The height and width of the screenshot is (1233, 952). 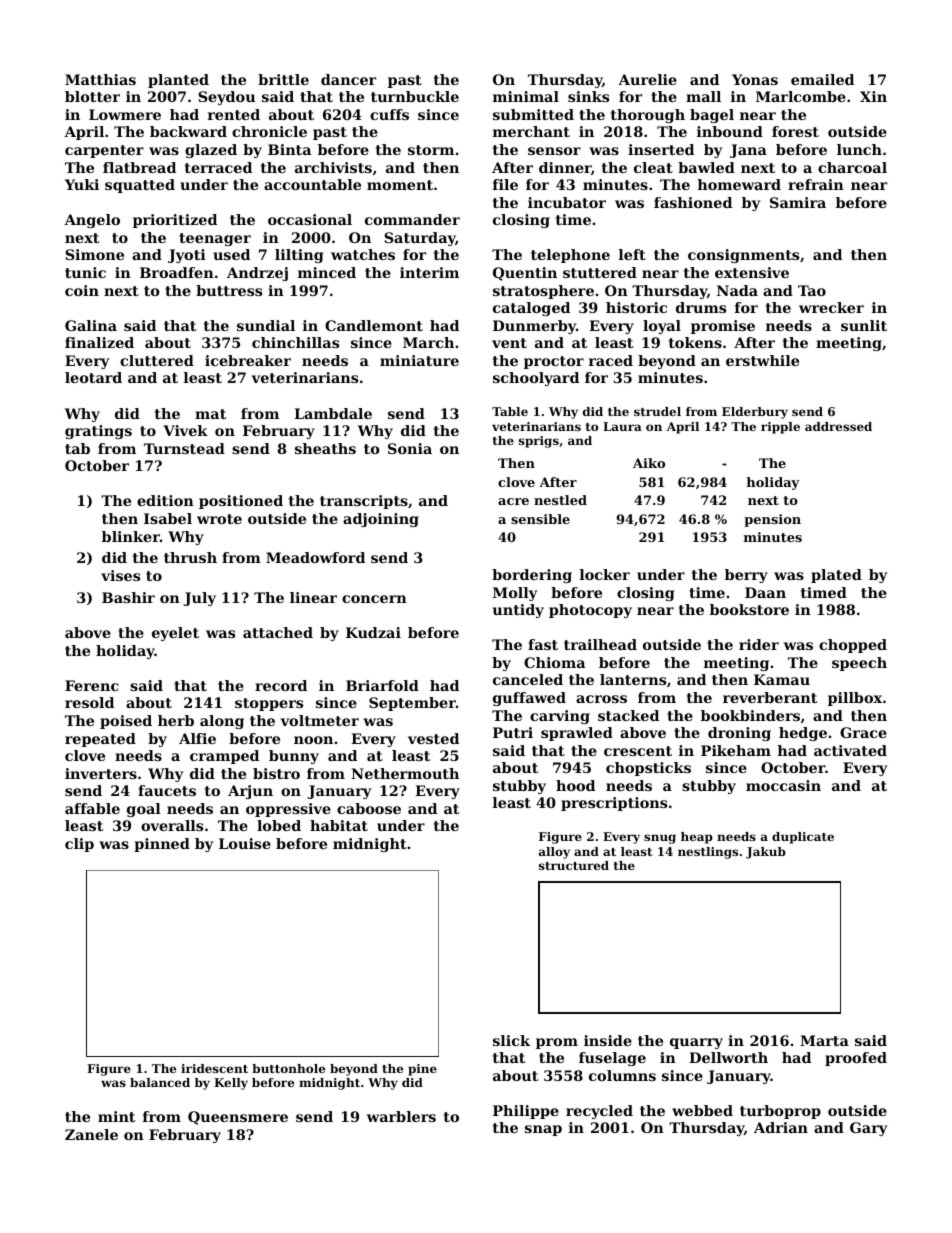 What do you see at coordinates (657, 411) in the screenshot?
I see `strudel` at bounding box center [657, 411].
